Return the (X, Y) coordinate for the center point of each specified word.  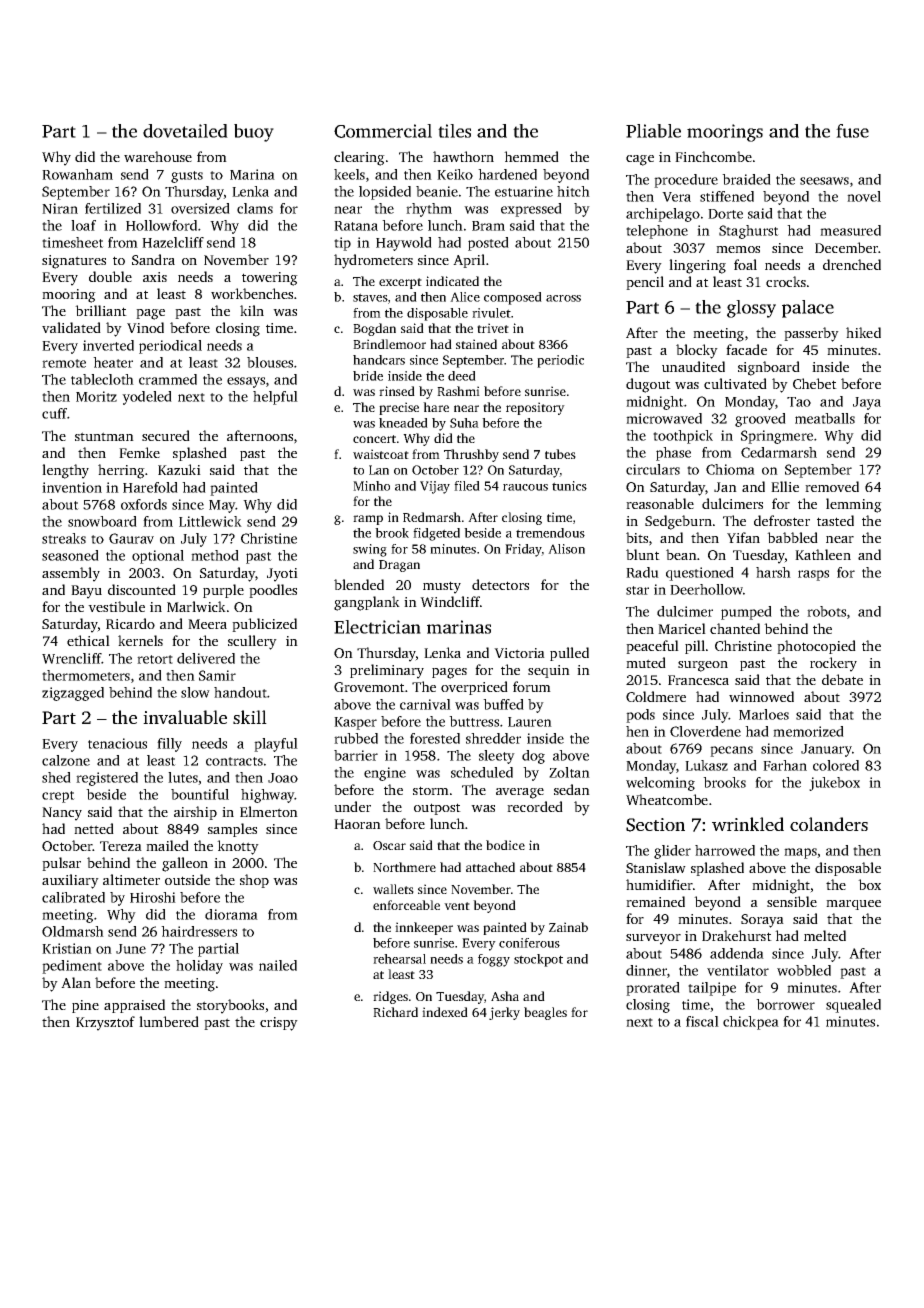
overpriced (474, 688)
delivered (206, 658)
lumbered (169, 1021)
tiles (454, 131)
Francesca (698, 680)
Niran (60, 208)
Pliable (653, 131)
